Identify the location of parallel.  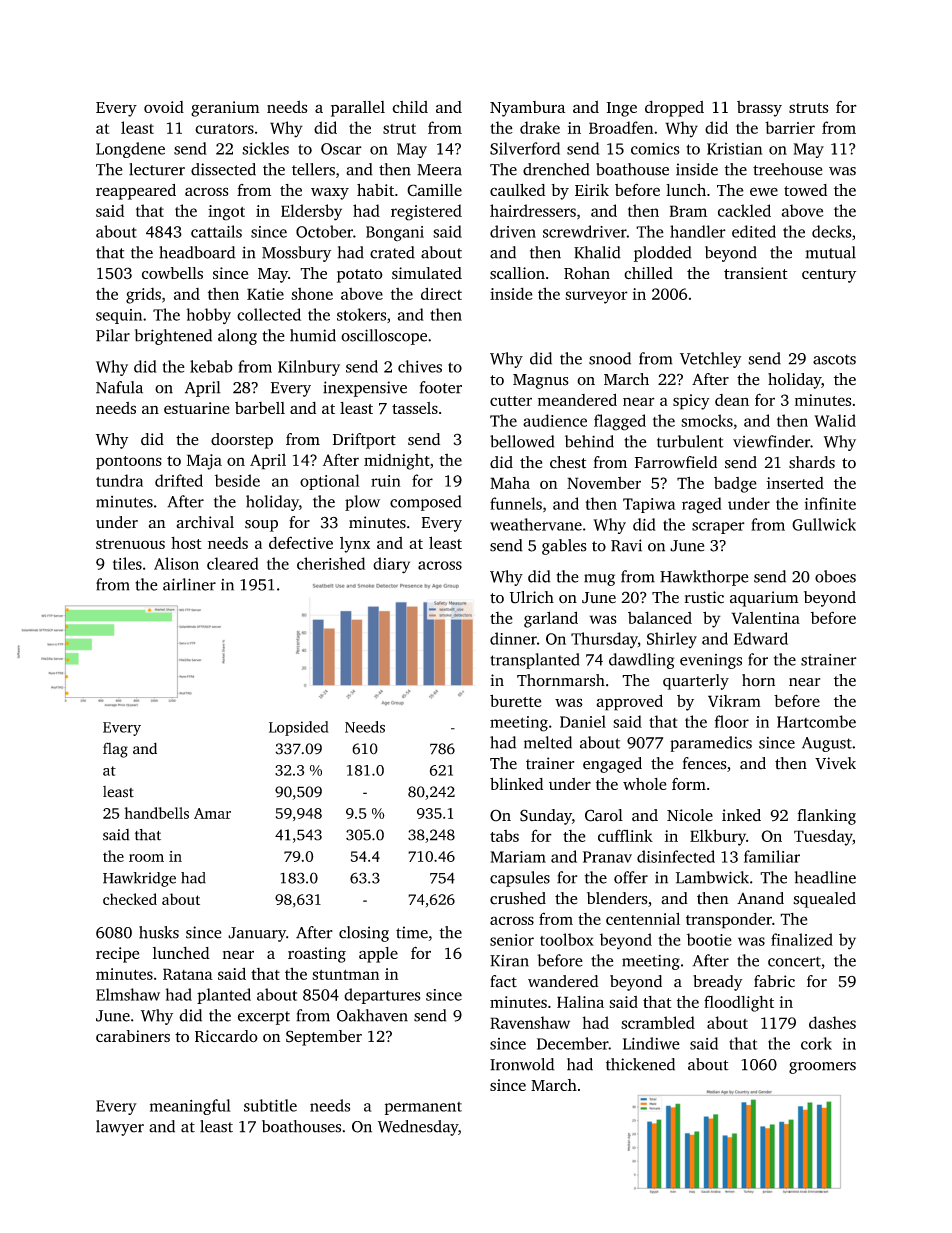
(358, 109).
